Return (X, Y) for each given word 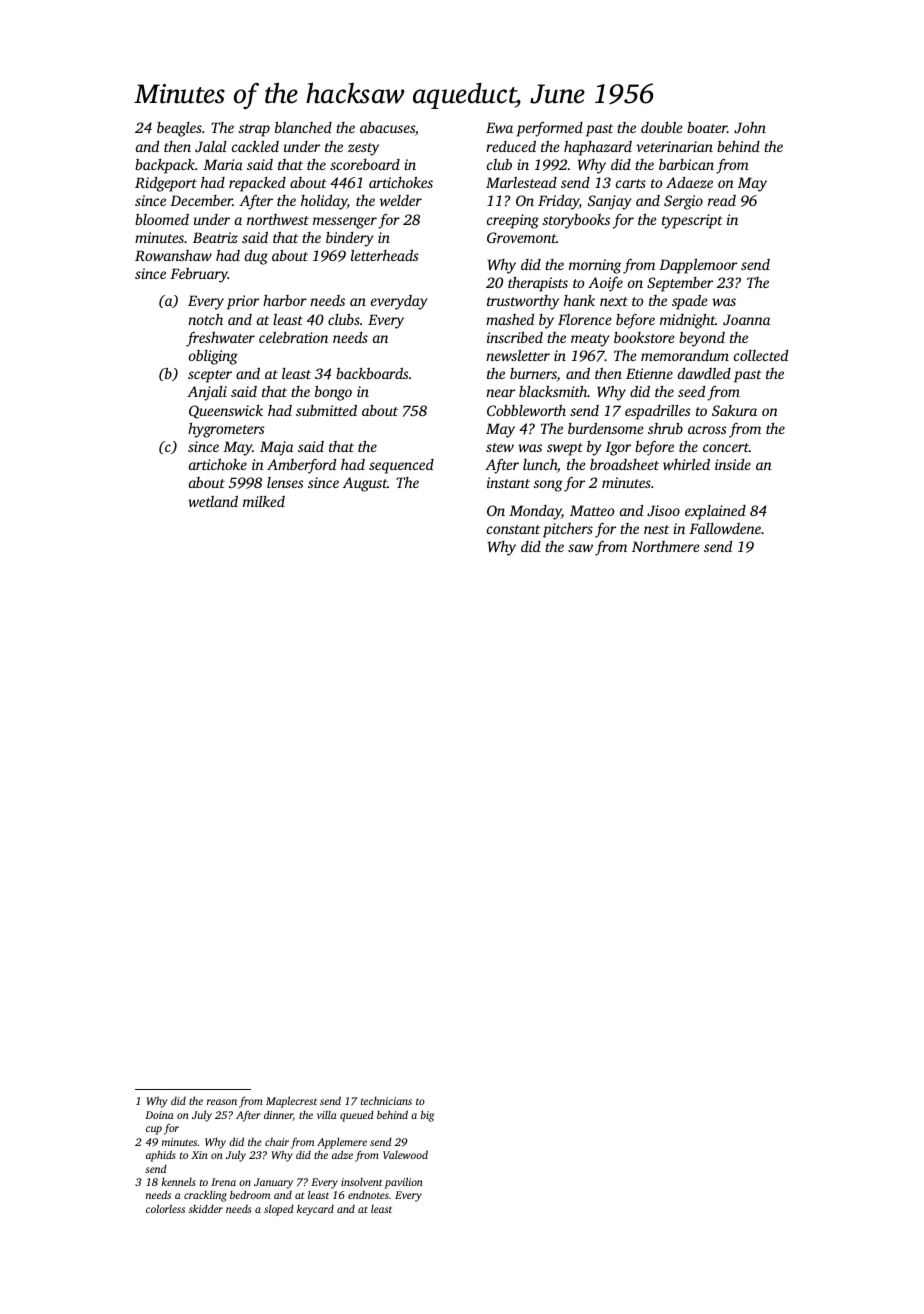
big (427, 1116)
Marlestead (521, 182)
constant (513, 529)
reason (222, 1102)
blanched (303, 127)
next (614, 301)
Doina (159, 1115)
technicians (386, 1101)
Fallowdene (725, 528)
